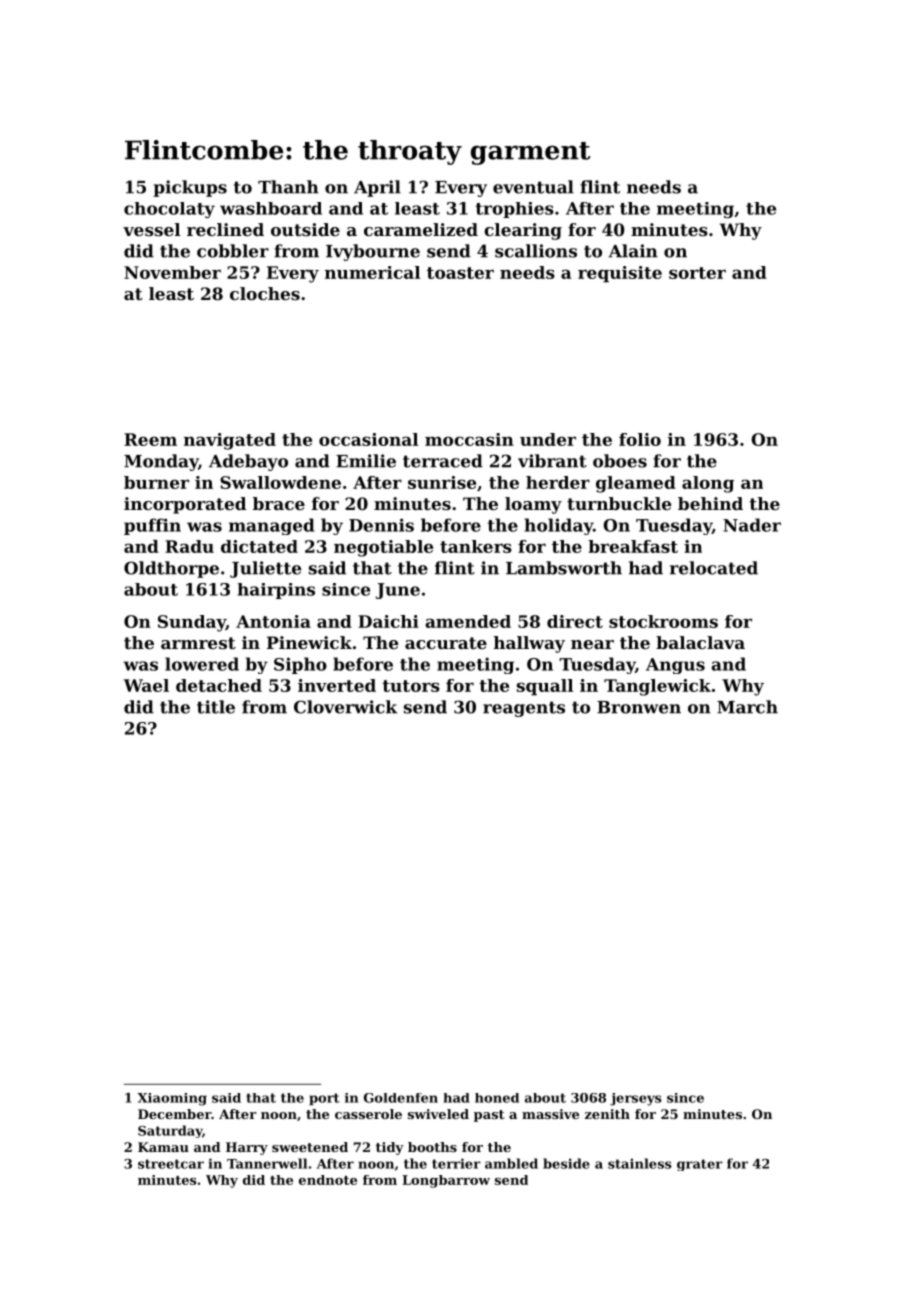  I want to click on ambled, so click(511, 1163).
